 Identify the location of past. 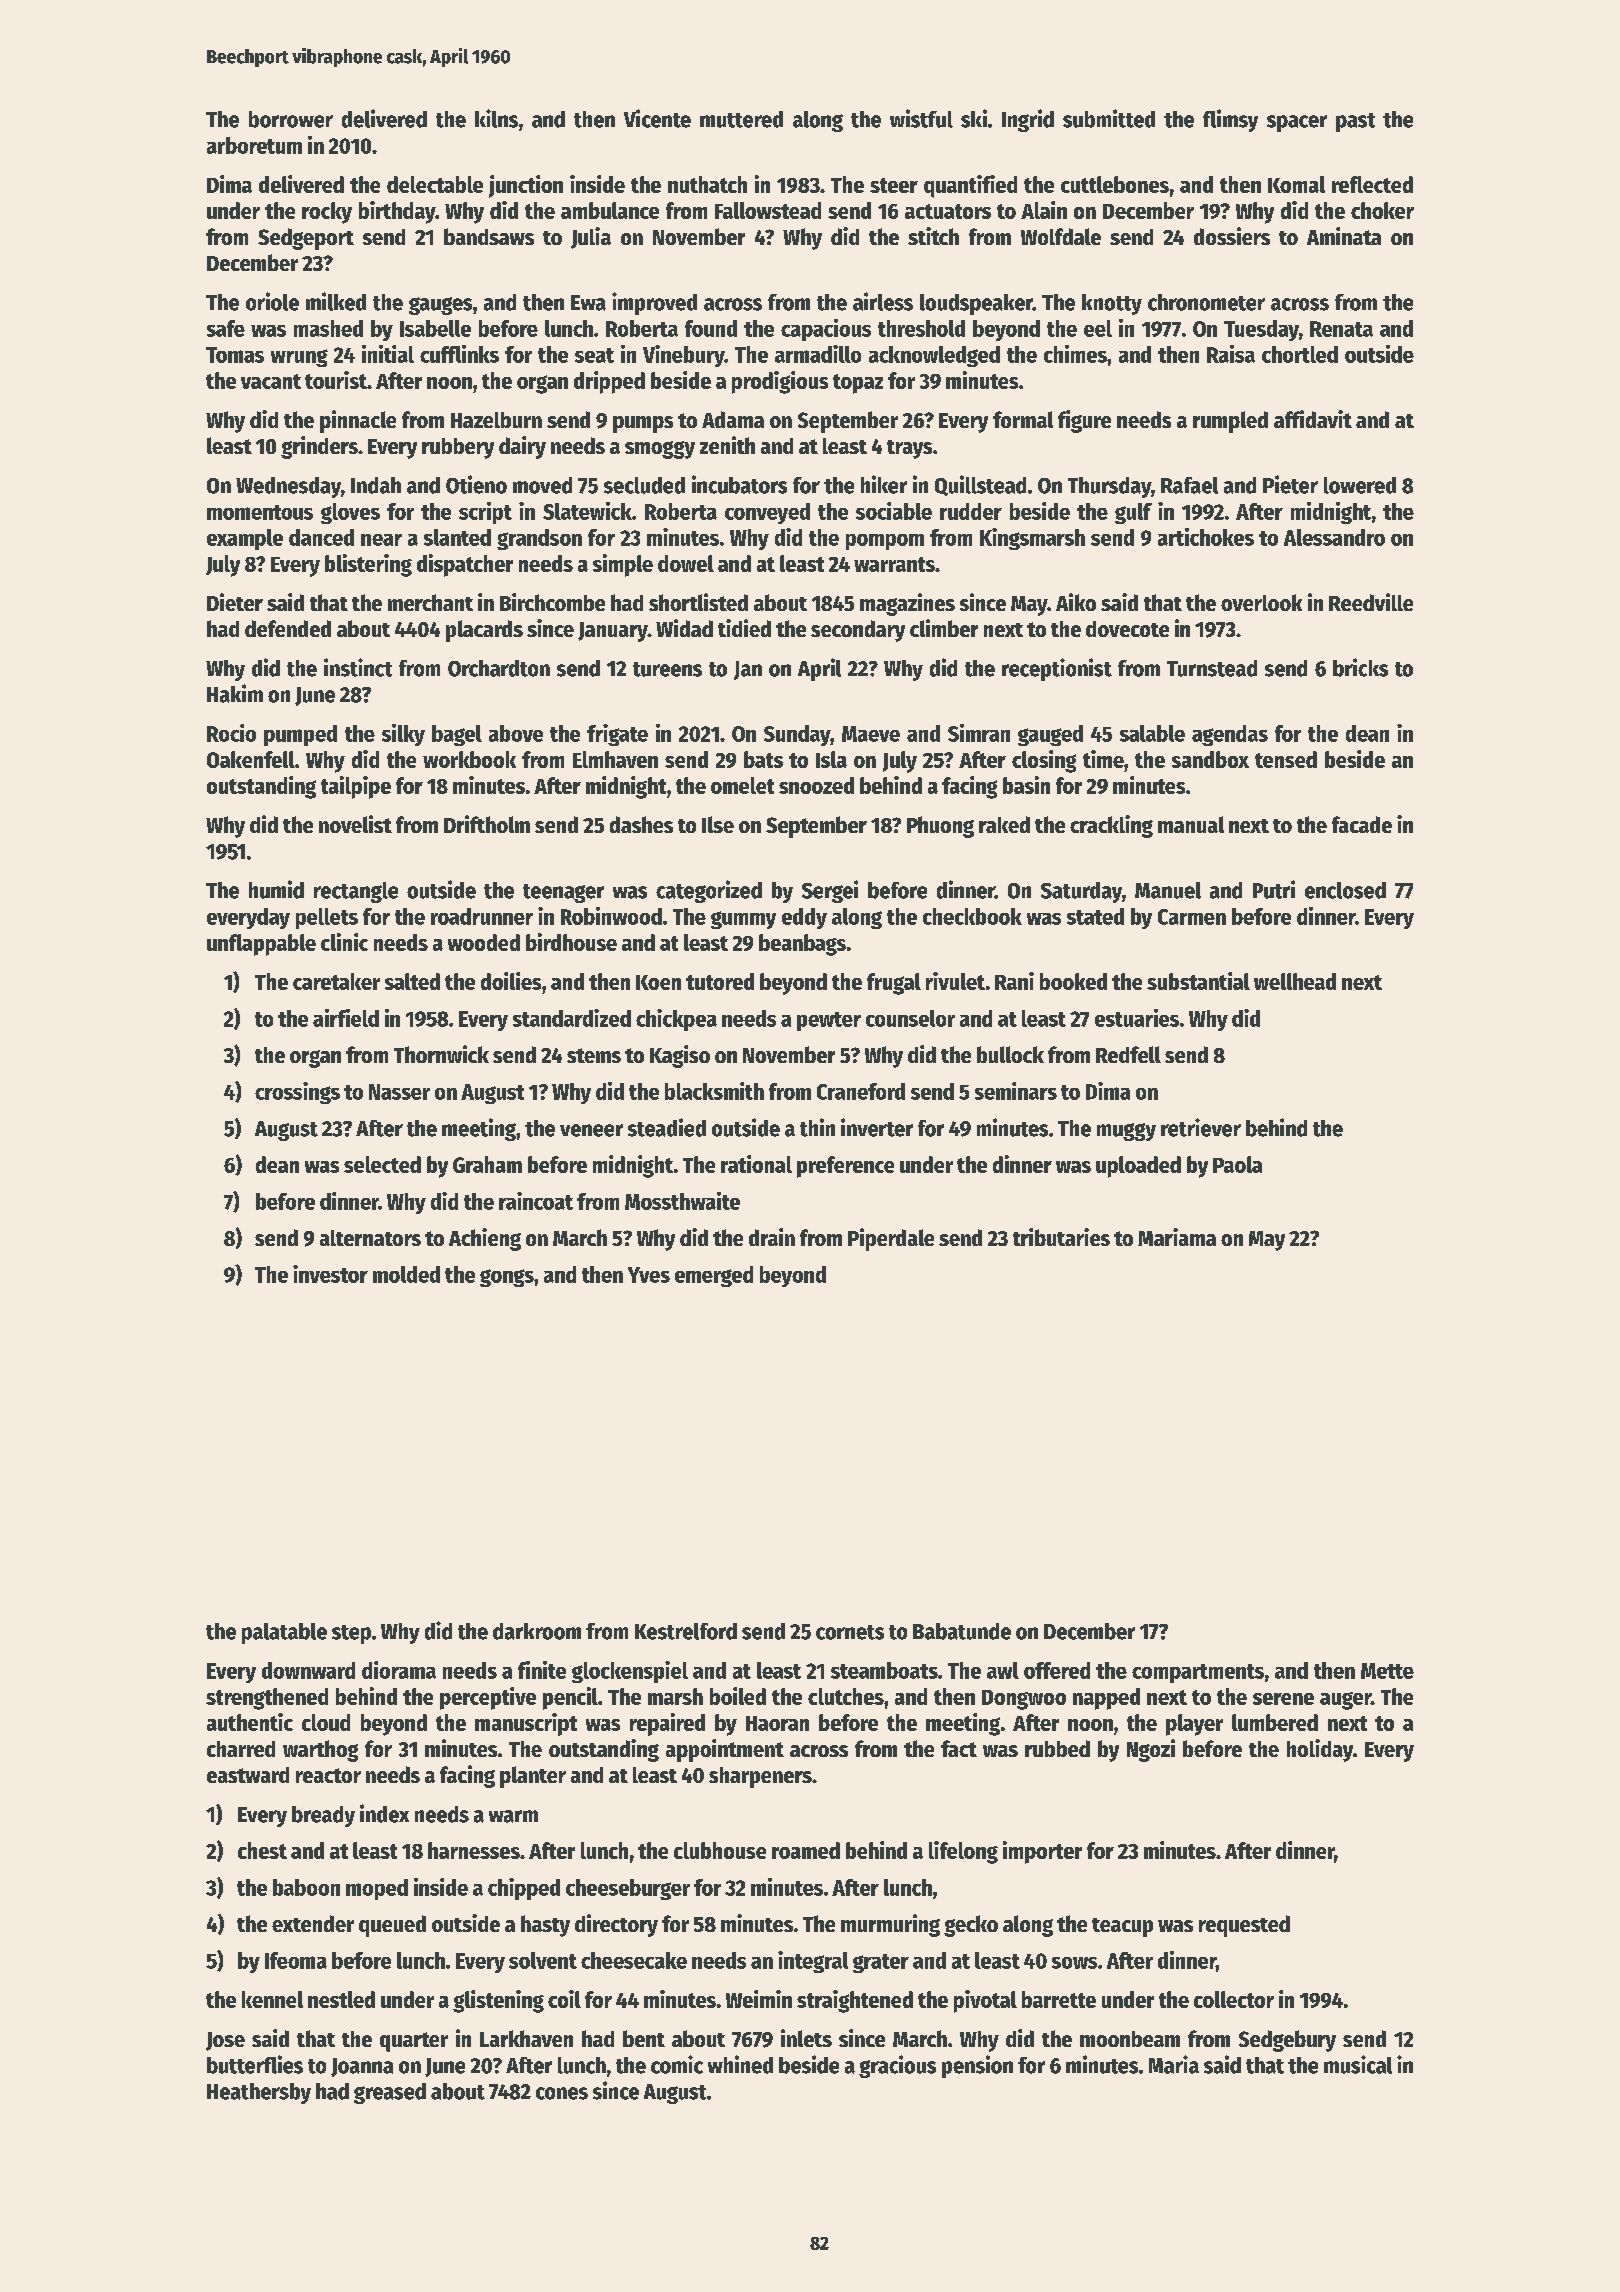
(1355, 122).
